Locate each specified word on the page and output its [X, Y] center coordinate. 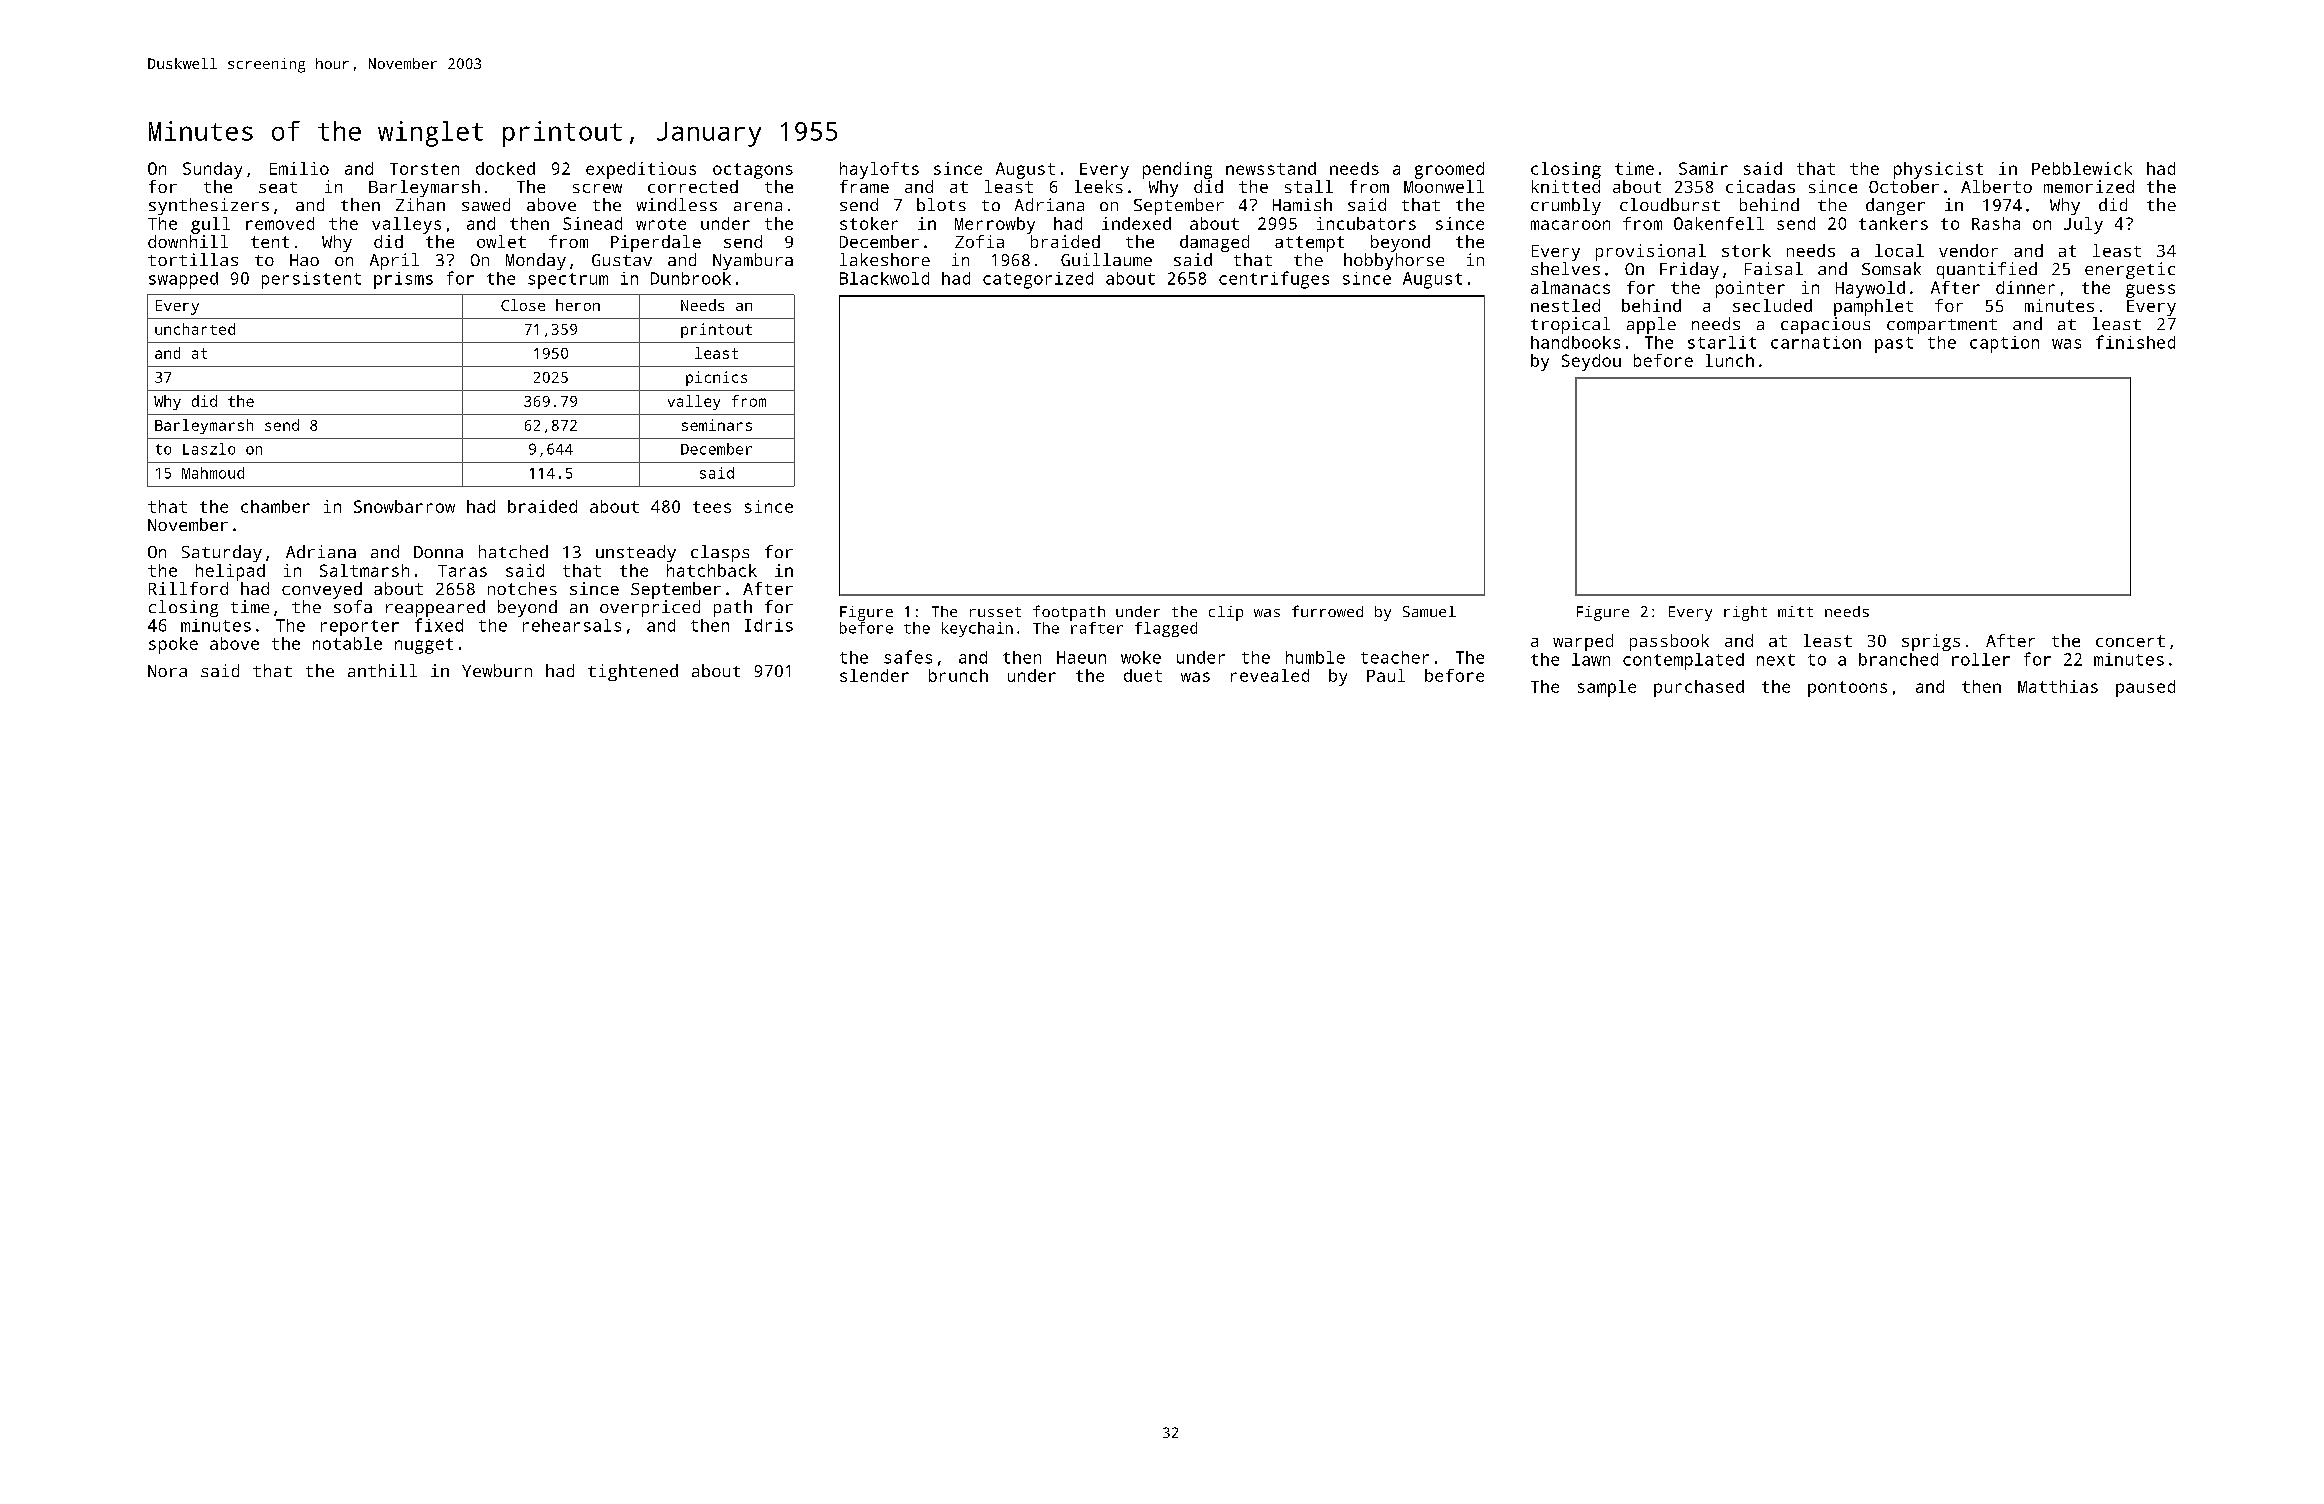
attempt [1309, 244]
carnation [1816, 342]
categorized [1038, 280]
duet [1143, 675]
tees [712, 507]
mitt [1795, 611]
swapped [183, 280]
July [2083, 225]
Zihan [420, 204]
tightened [633, 672]
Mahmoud [213, 473]
